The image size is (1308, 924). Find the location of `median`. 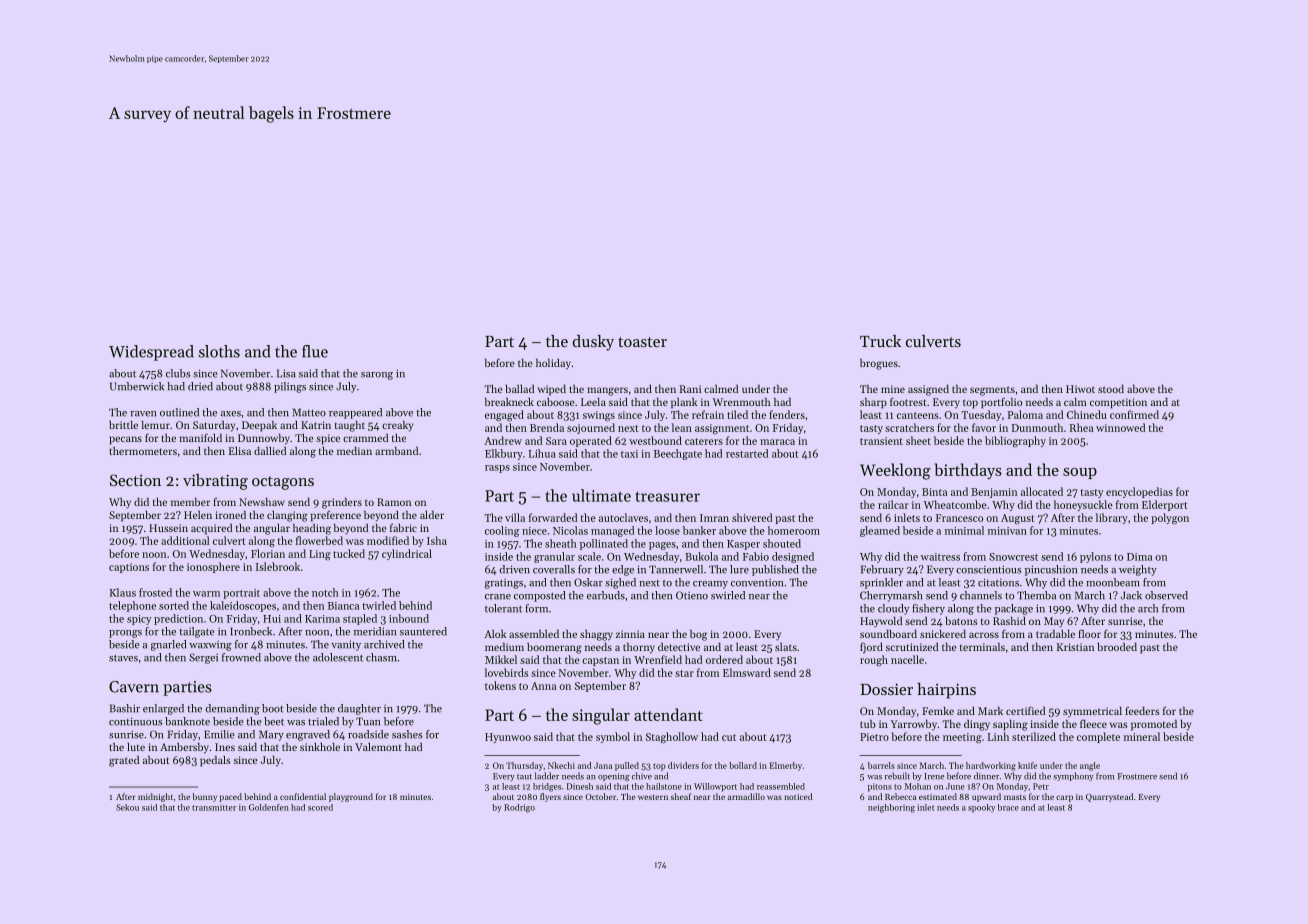

median is located at coordinates (354, 451).
